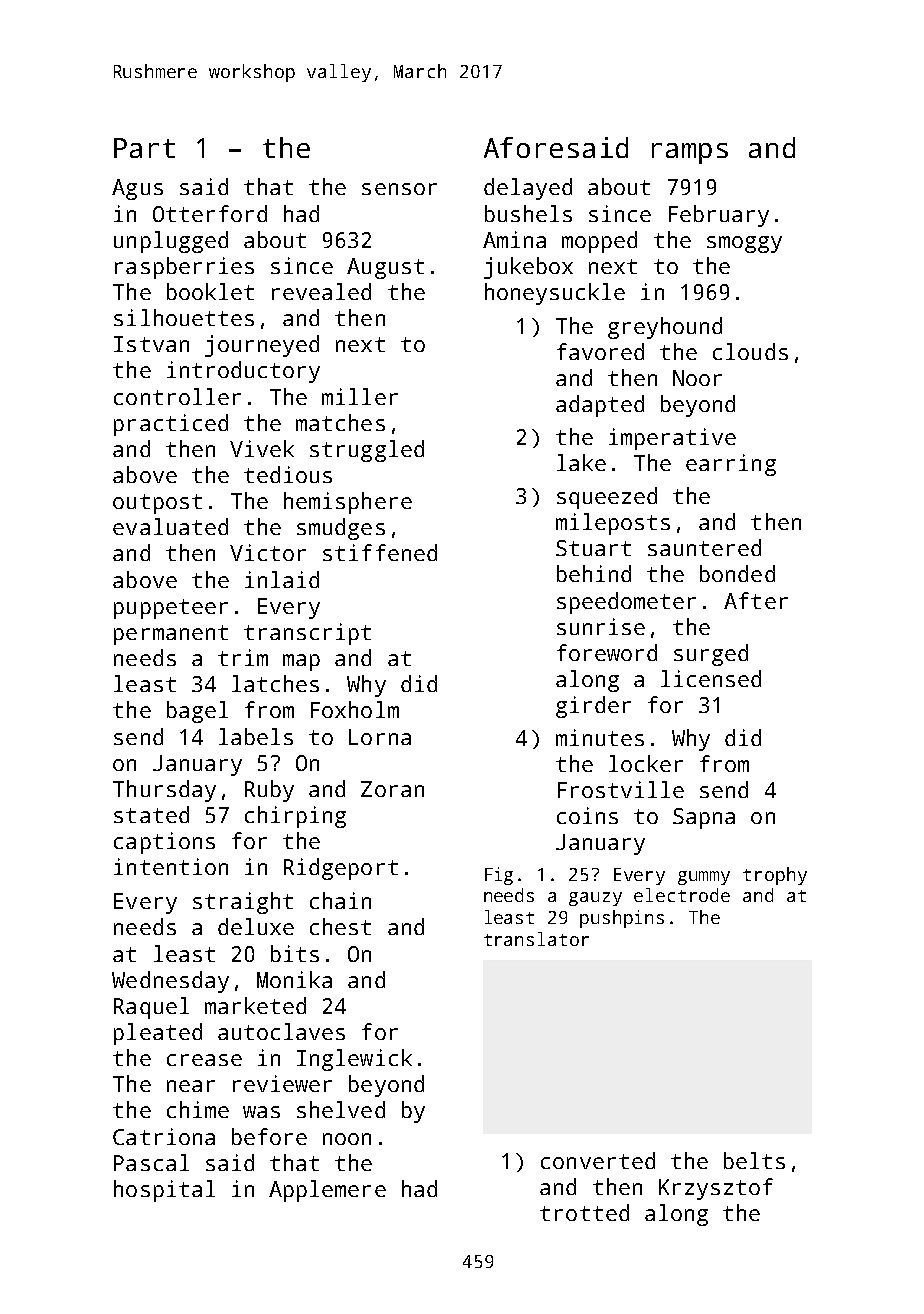 The width and height of the page is (924, 1314). Describe the element at coordinates (594, 573) in the page. I see `behind` at that location.
